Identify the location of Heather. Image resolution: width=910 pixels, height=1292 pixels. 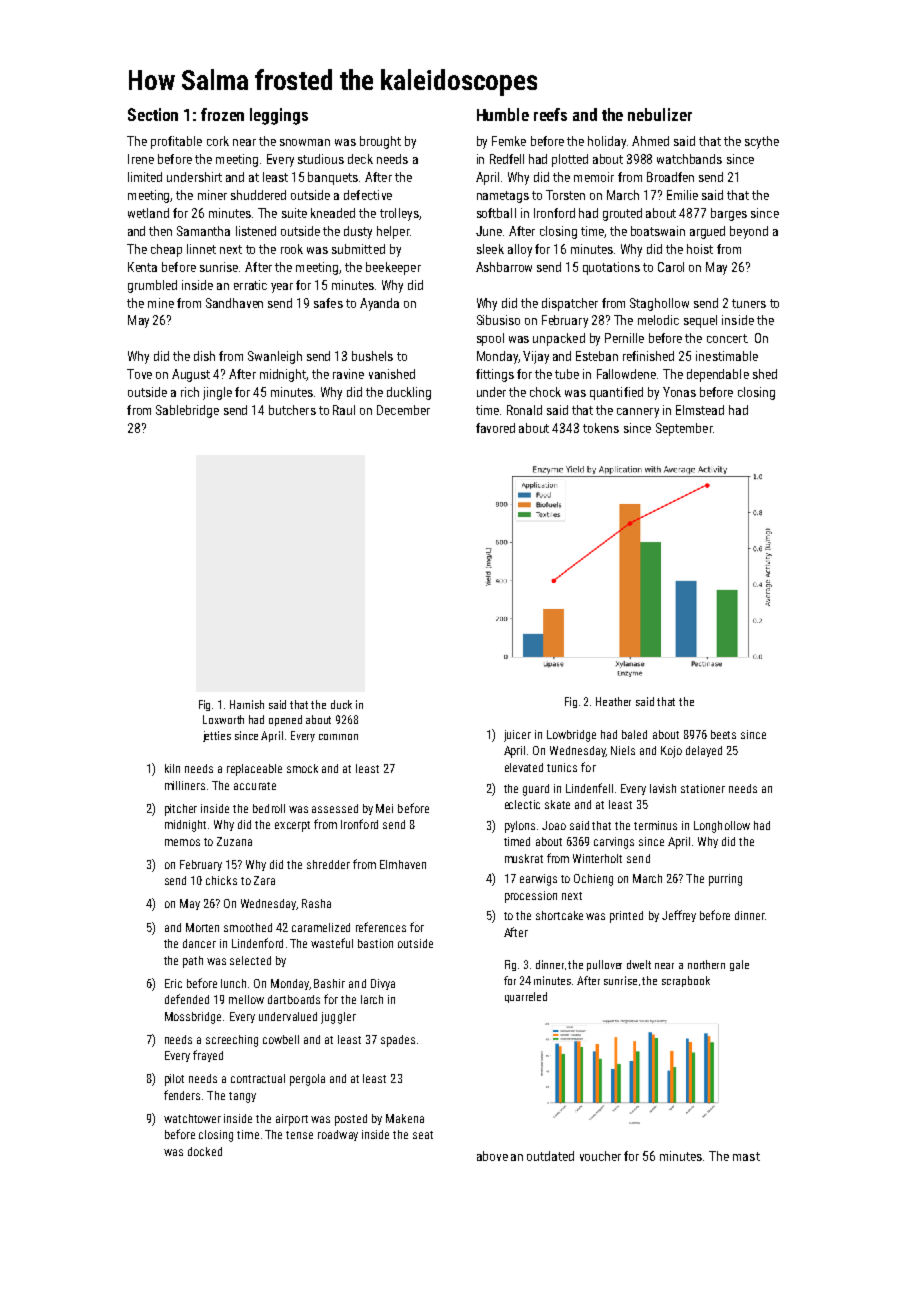
(613, 701).
